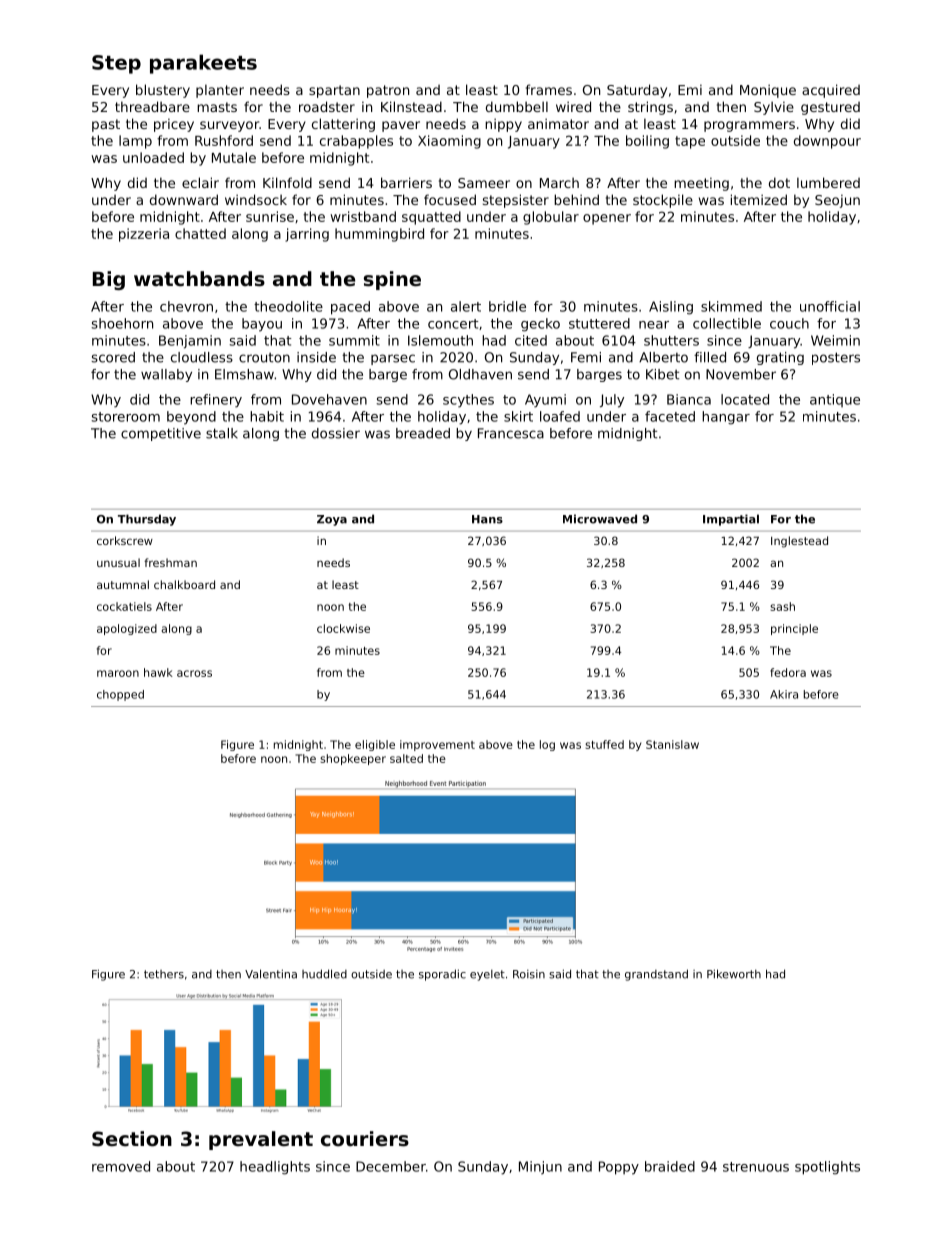 Image resolution: width=952 pixels, height=1233 pixels. What do you see at coordinates (734, 974) in the screenshot?
I see `Pikeworth` at bounding box center [734, 974].
